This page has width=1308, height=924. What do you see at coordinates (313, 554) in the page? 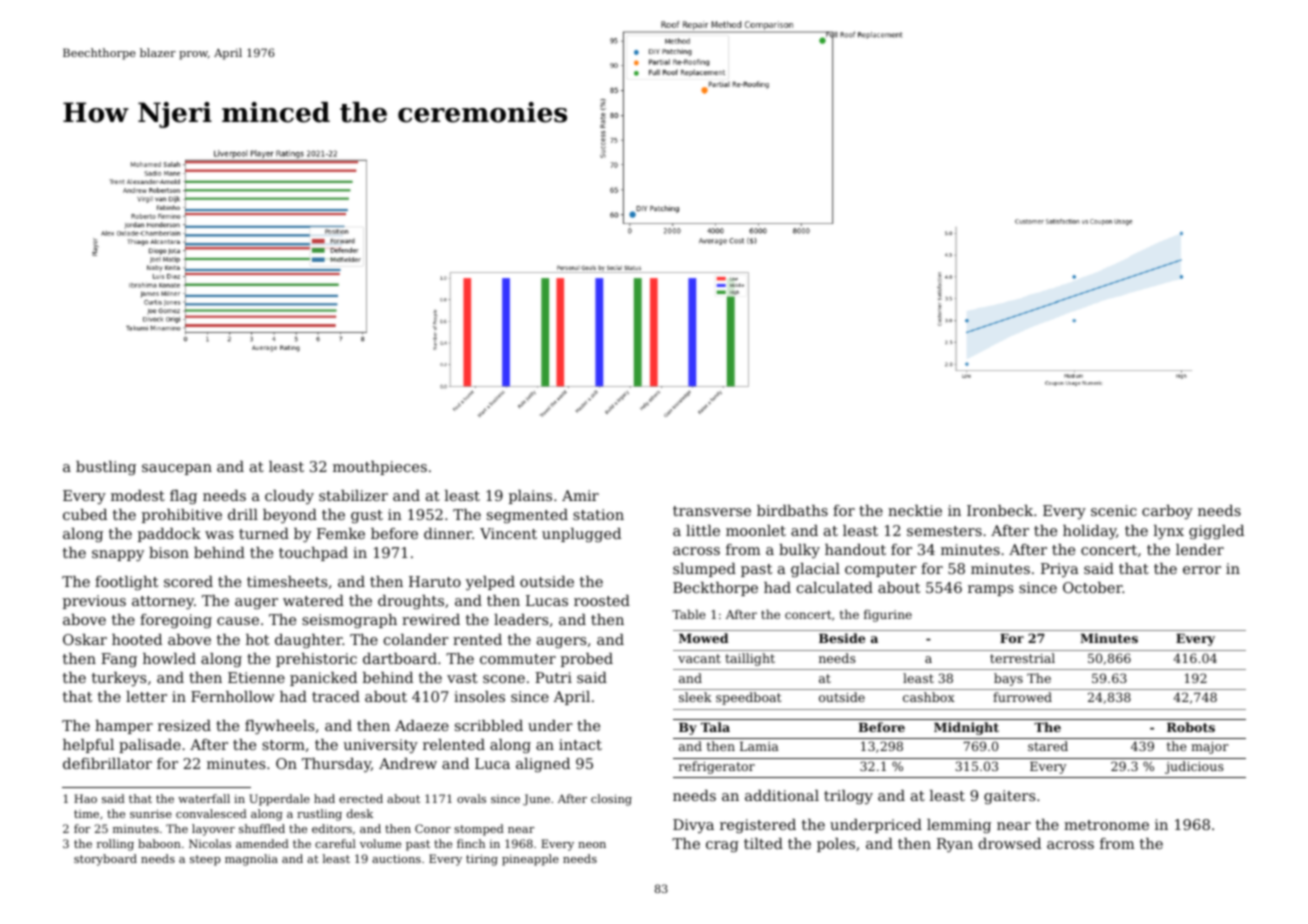
I see `touchpad` at bounding box center [313, 554].
